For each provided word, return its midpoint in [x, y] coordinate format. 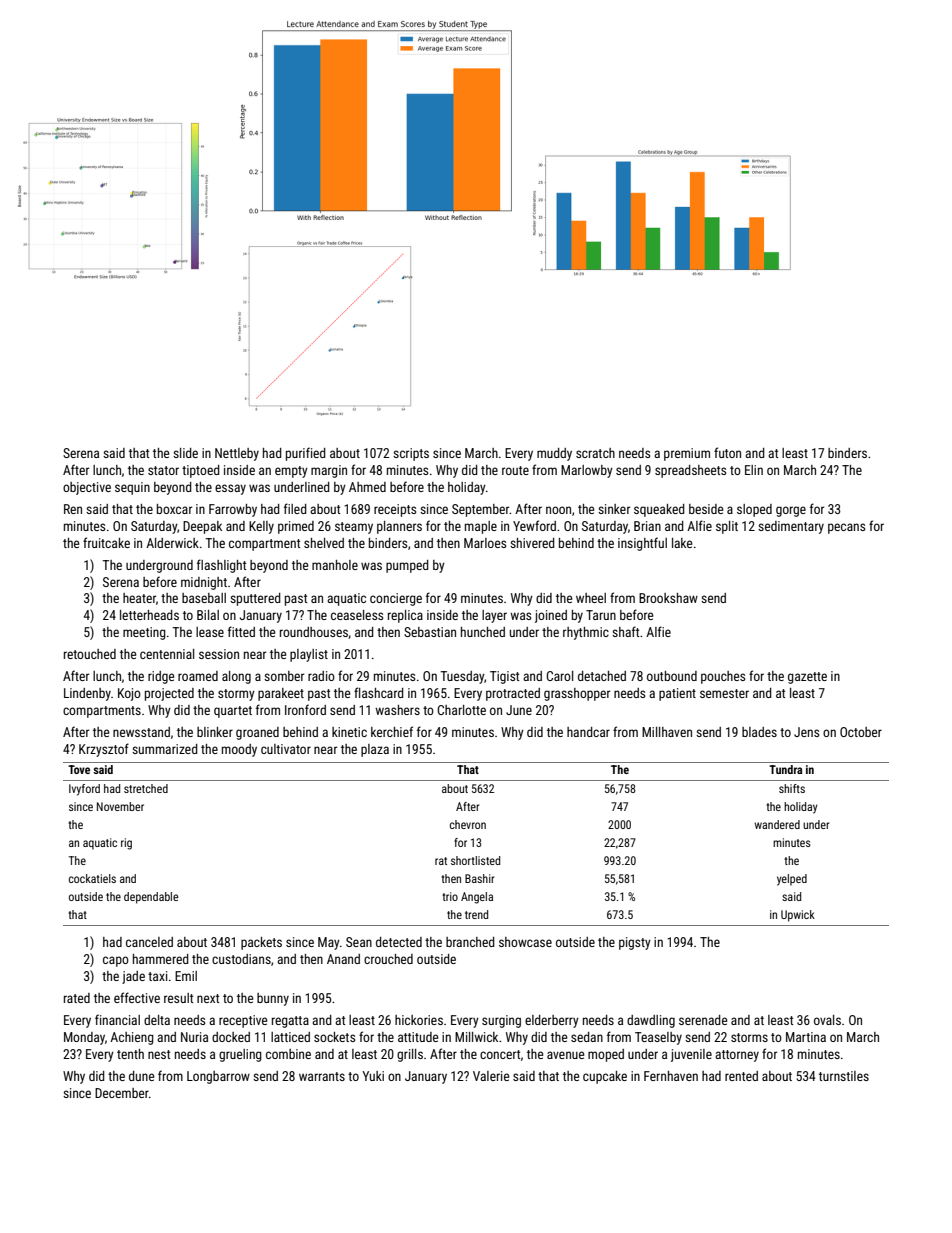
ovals [827, 1020]
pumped [407, 566]
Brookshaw [668, 598]
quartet [233, 712]
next [208, 998]
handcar [588, 732]
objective [87, 488]
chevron [468, 824]
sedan [587, 1037]
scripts [411, 454]
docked [231, 1037]
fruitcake [106, 542]
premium [687, 454]
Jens [806, 732]
